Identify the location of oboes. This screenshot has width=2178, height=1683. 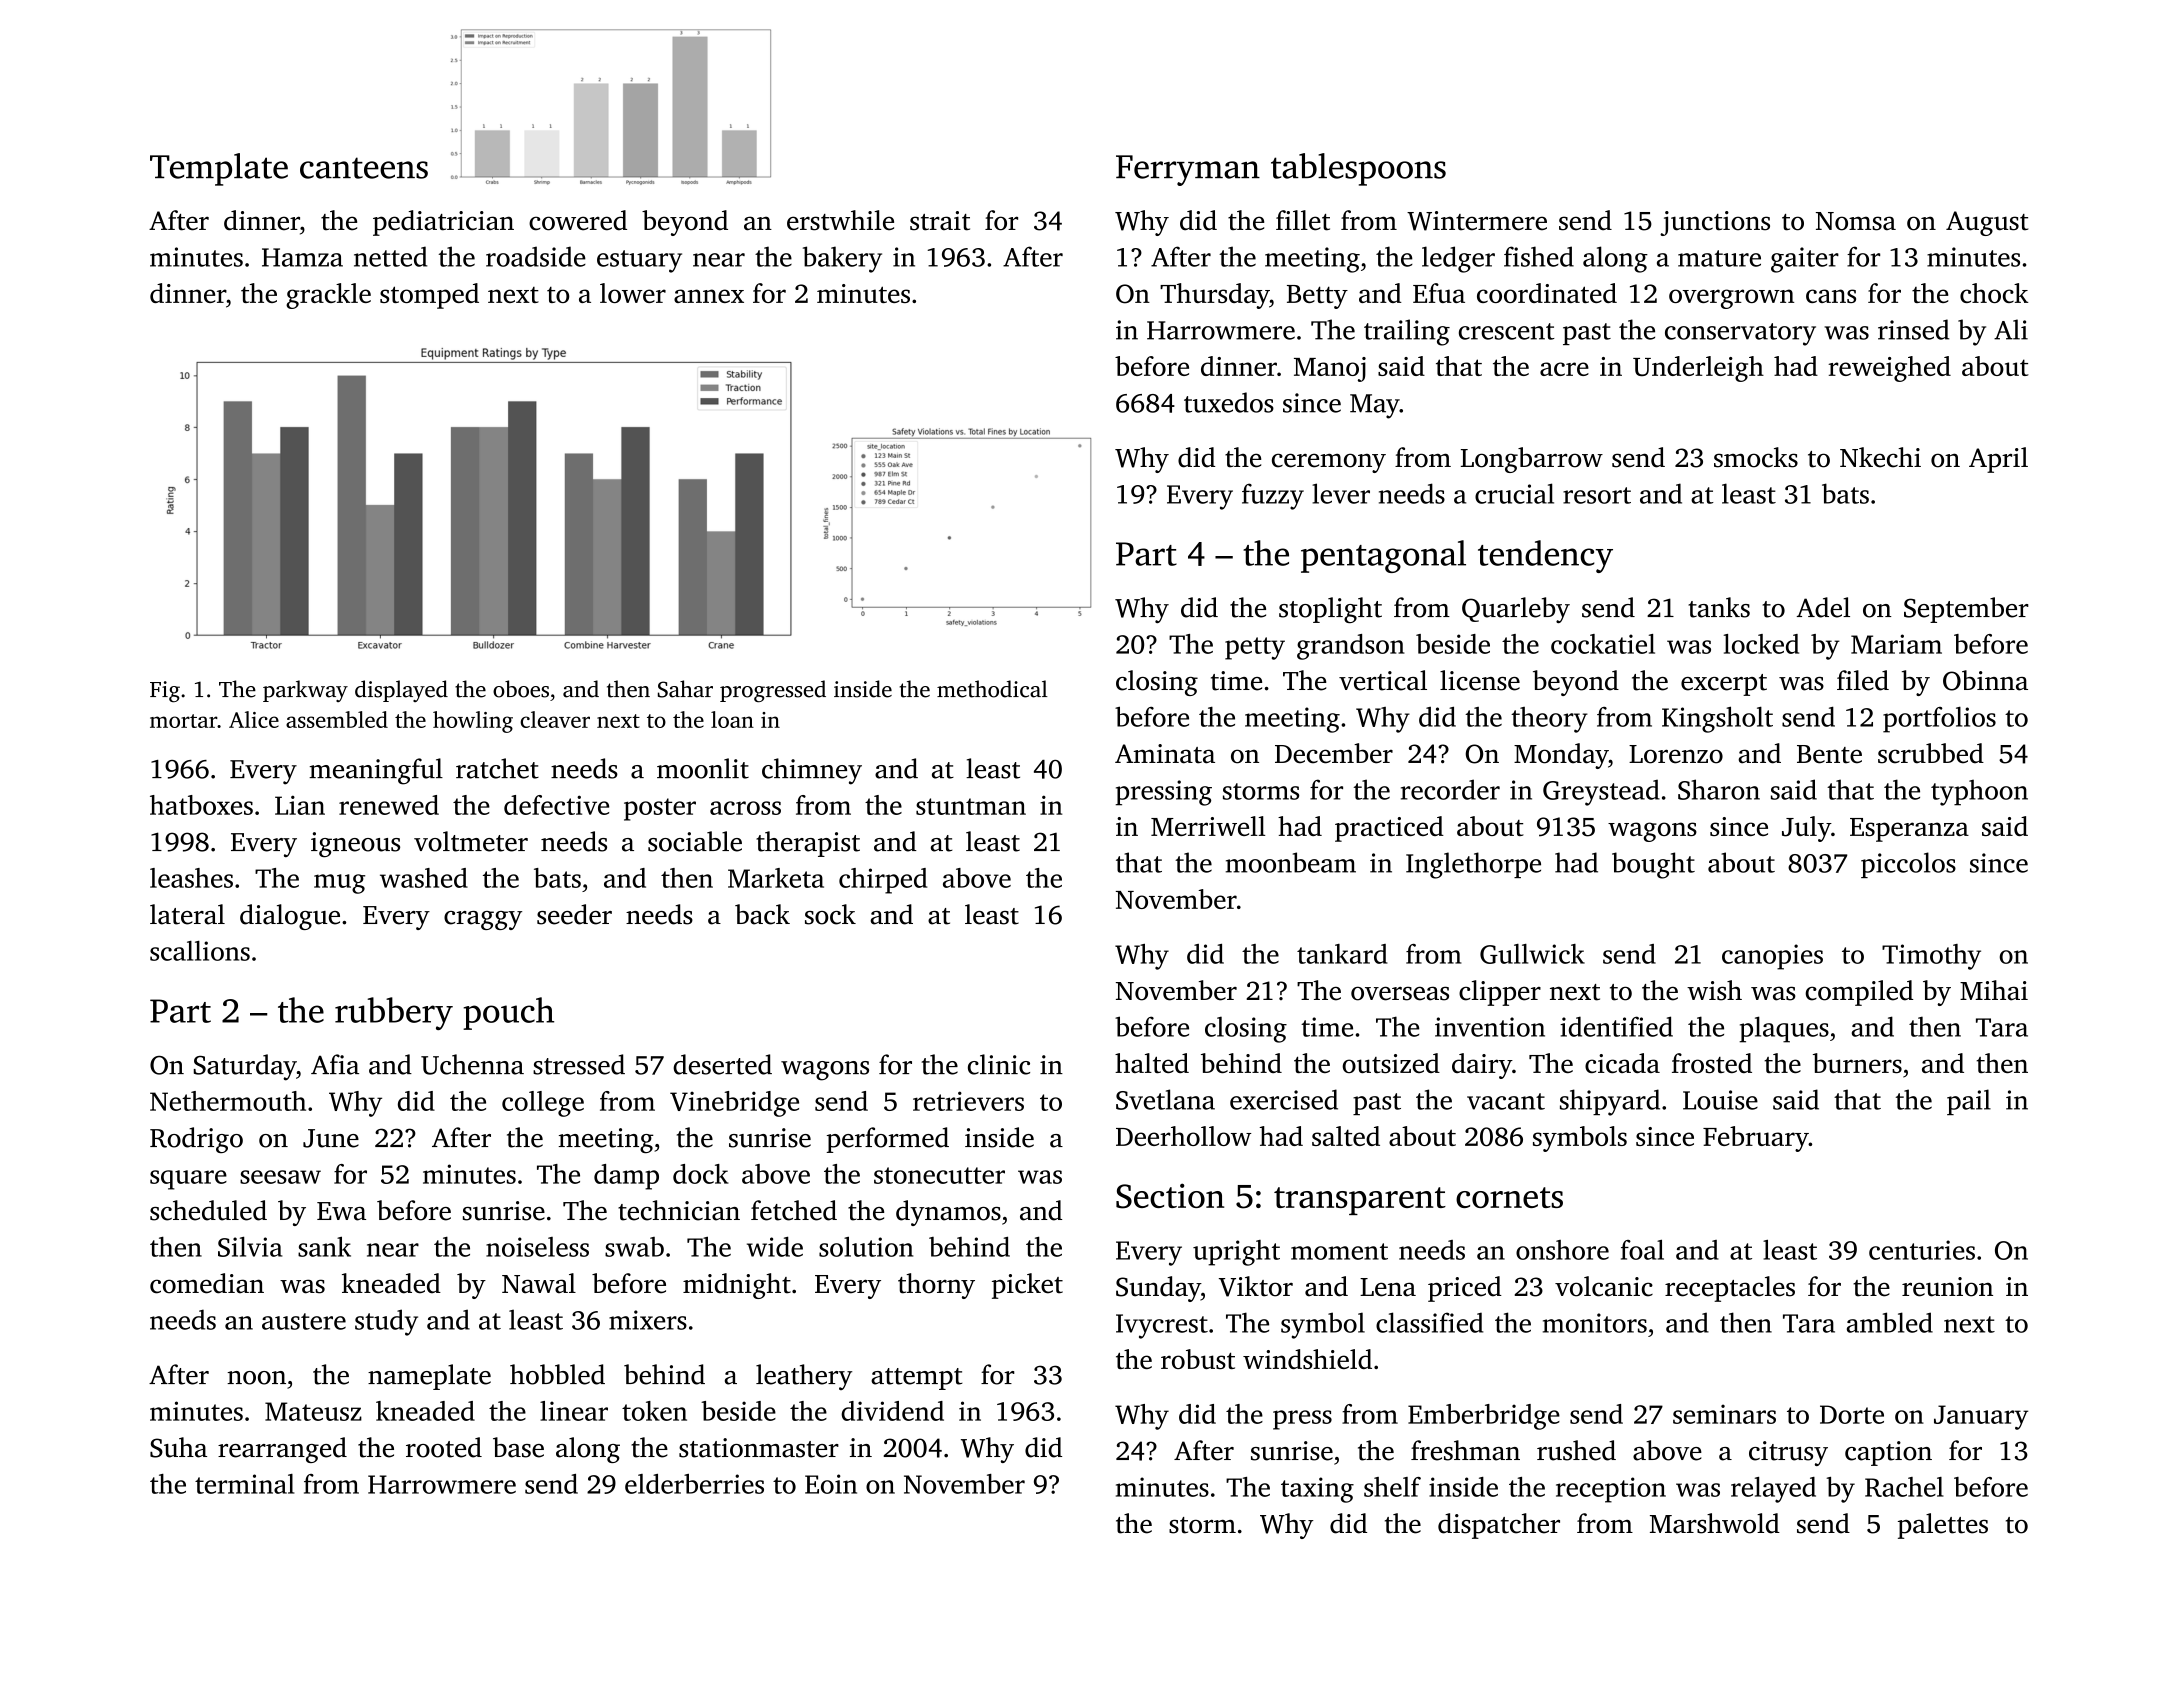
(521, 689).
